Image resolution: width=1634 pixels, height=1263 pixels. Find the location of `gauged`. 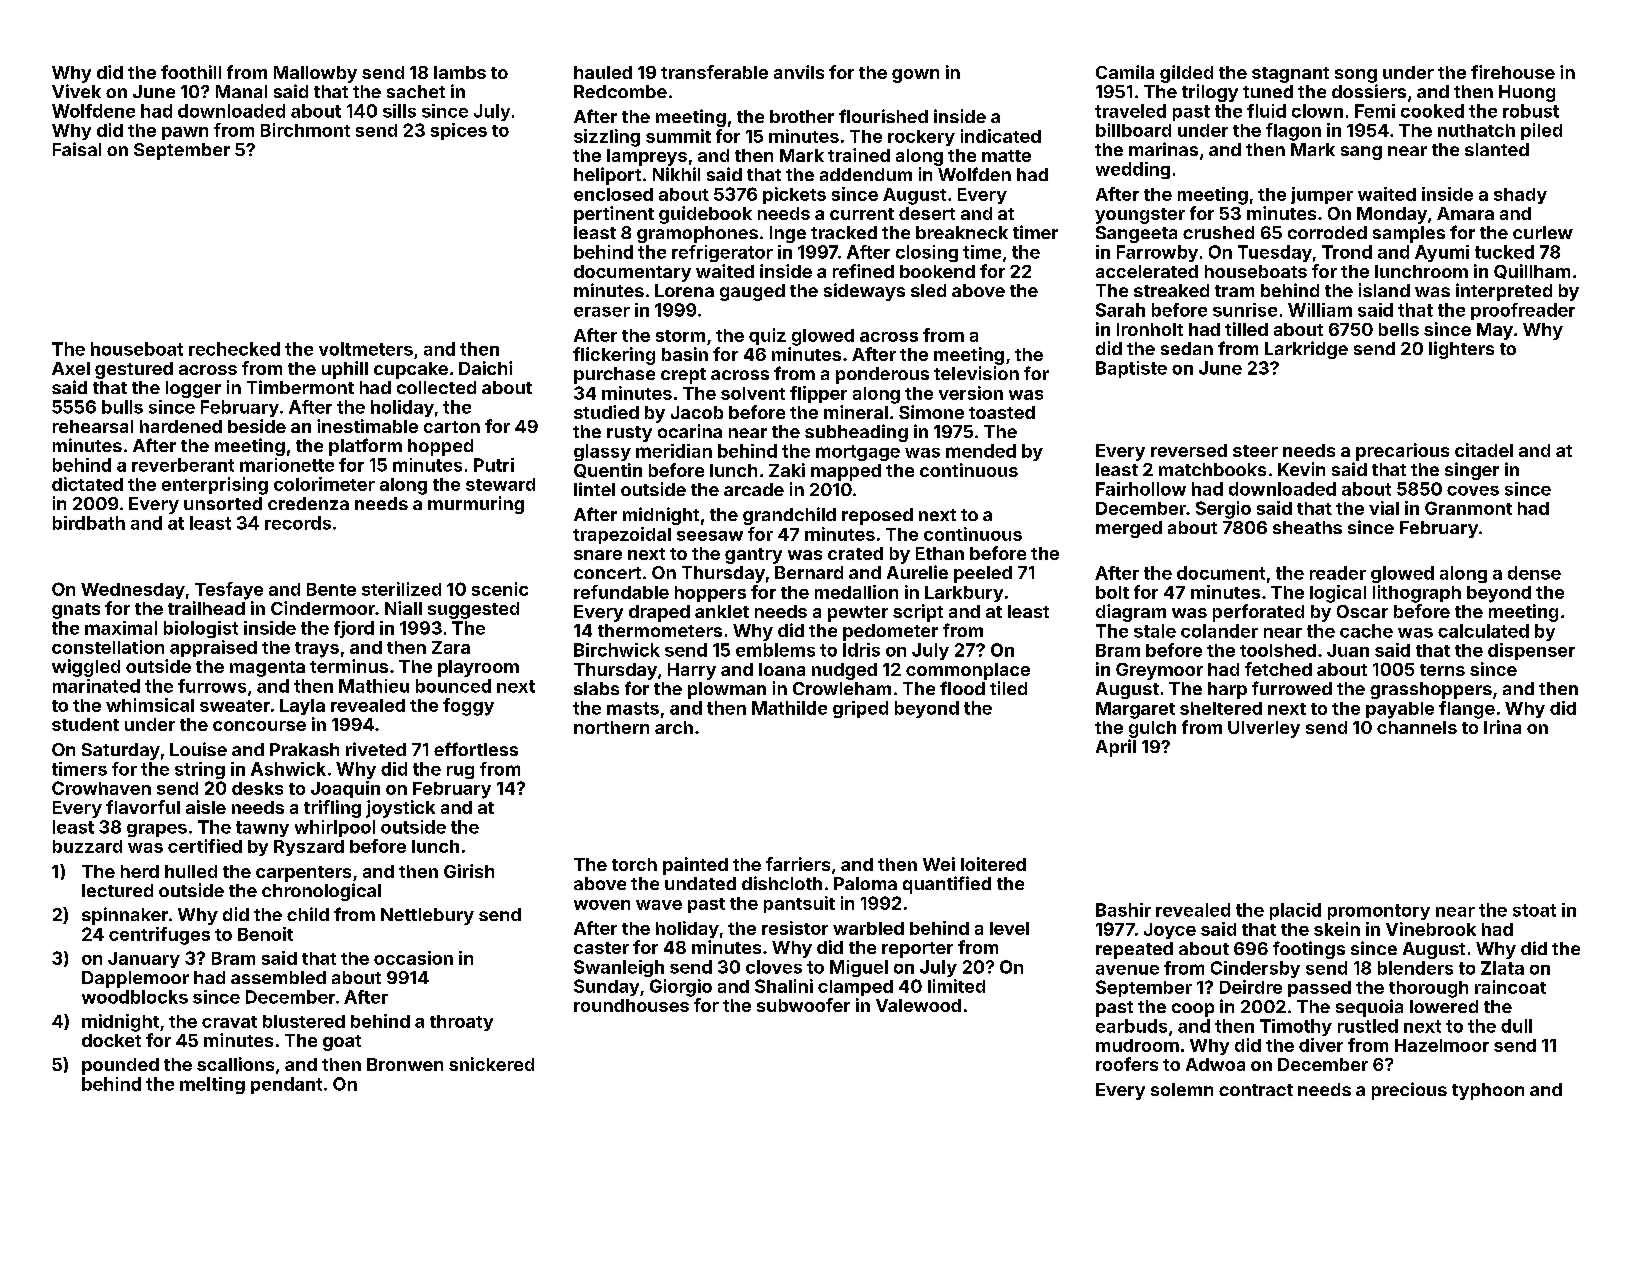

gauged is located at coordinates (752, 292).
